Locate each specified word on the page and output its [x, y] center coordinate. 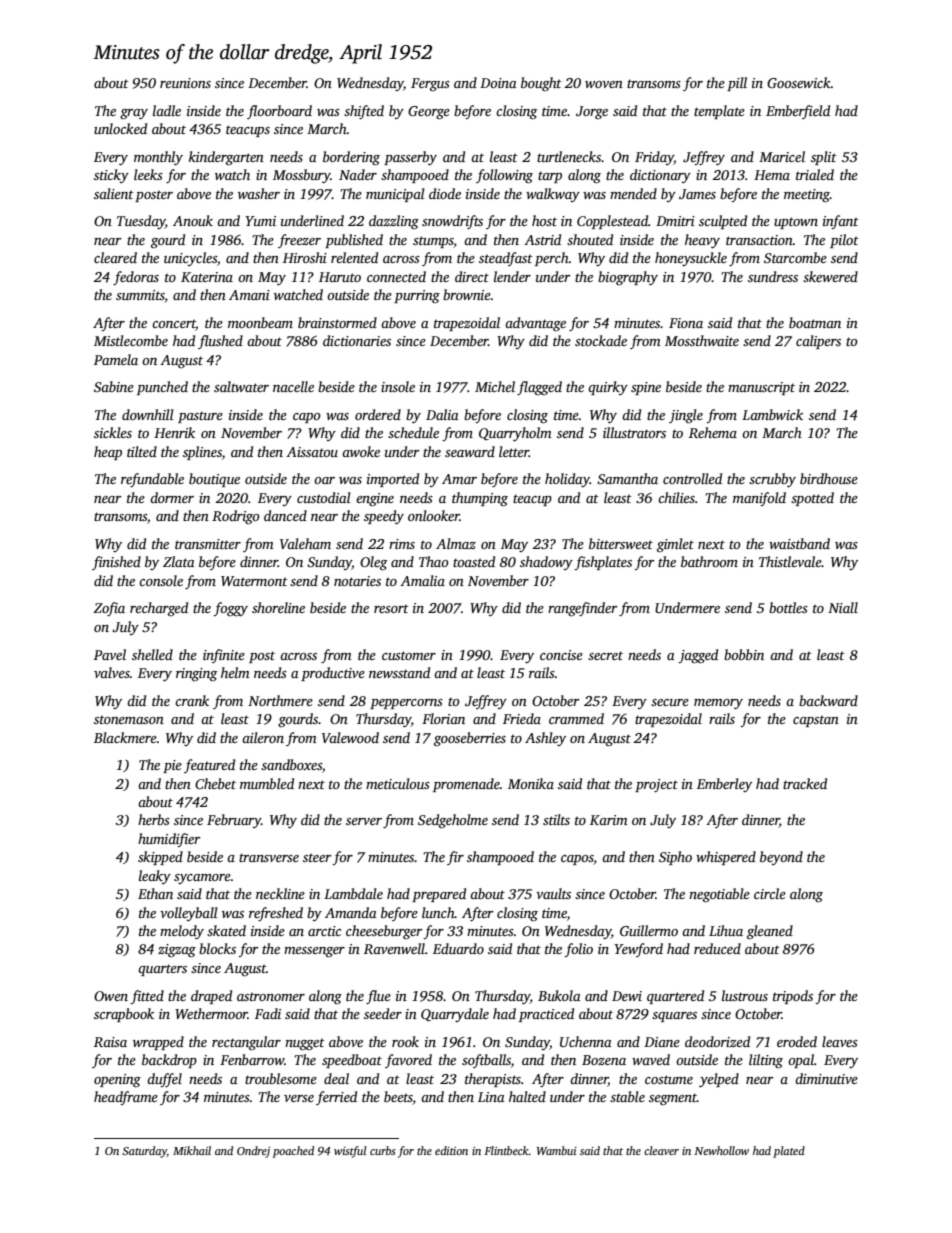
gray [134, 114]
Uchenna [586, 1041]
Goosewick [799, 82]
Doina [498, 83]
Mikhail [192, 1150]
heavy [702, 241]
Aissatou [312, 452]
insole [398, 386]
